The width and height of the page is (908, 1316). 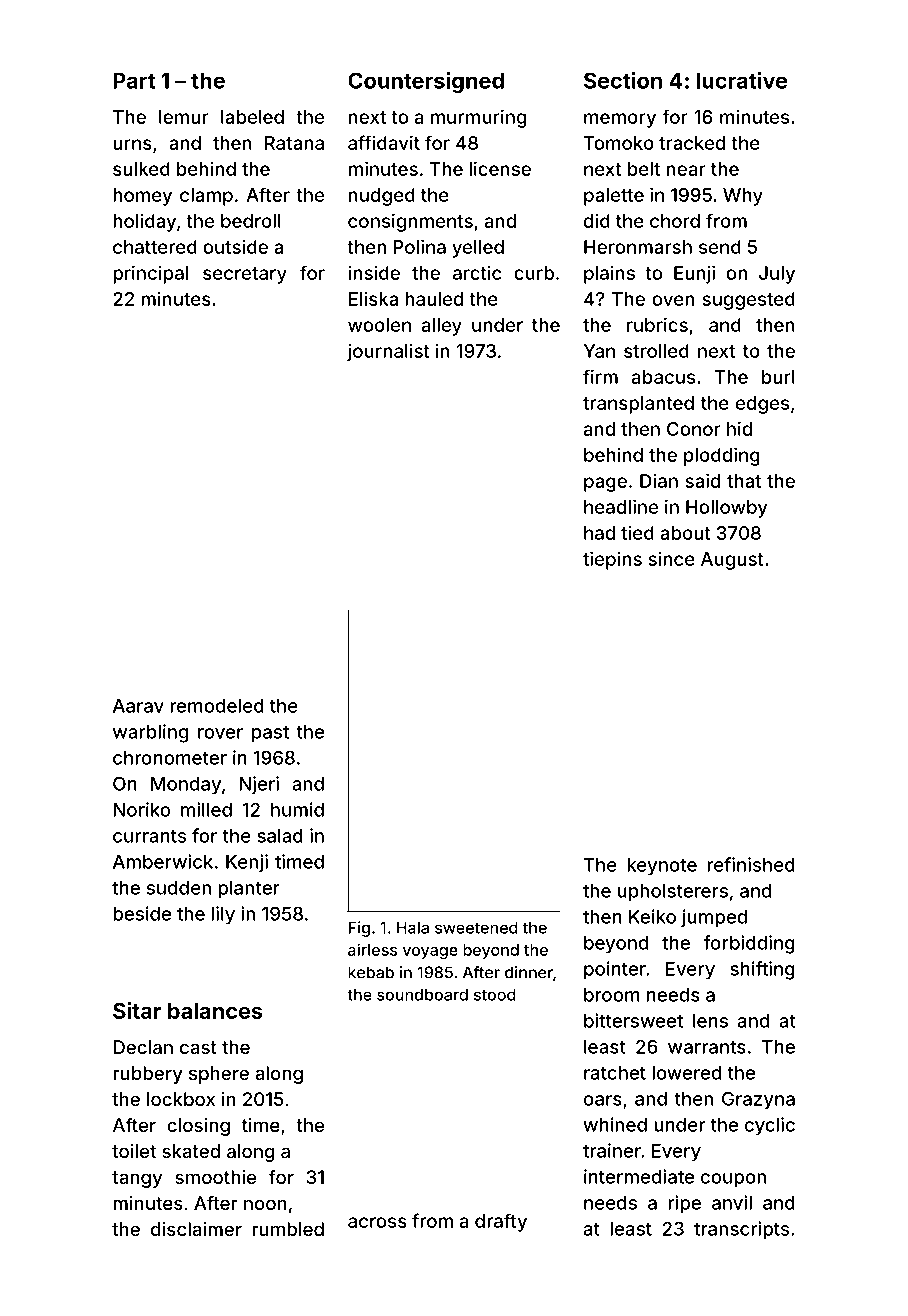 I want to click on Yan, so click(x=599, y=351).
